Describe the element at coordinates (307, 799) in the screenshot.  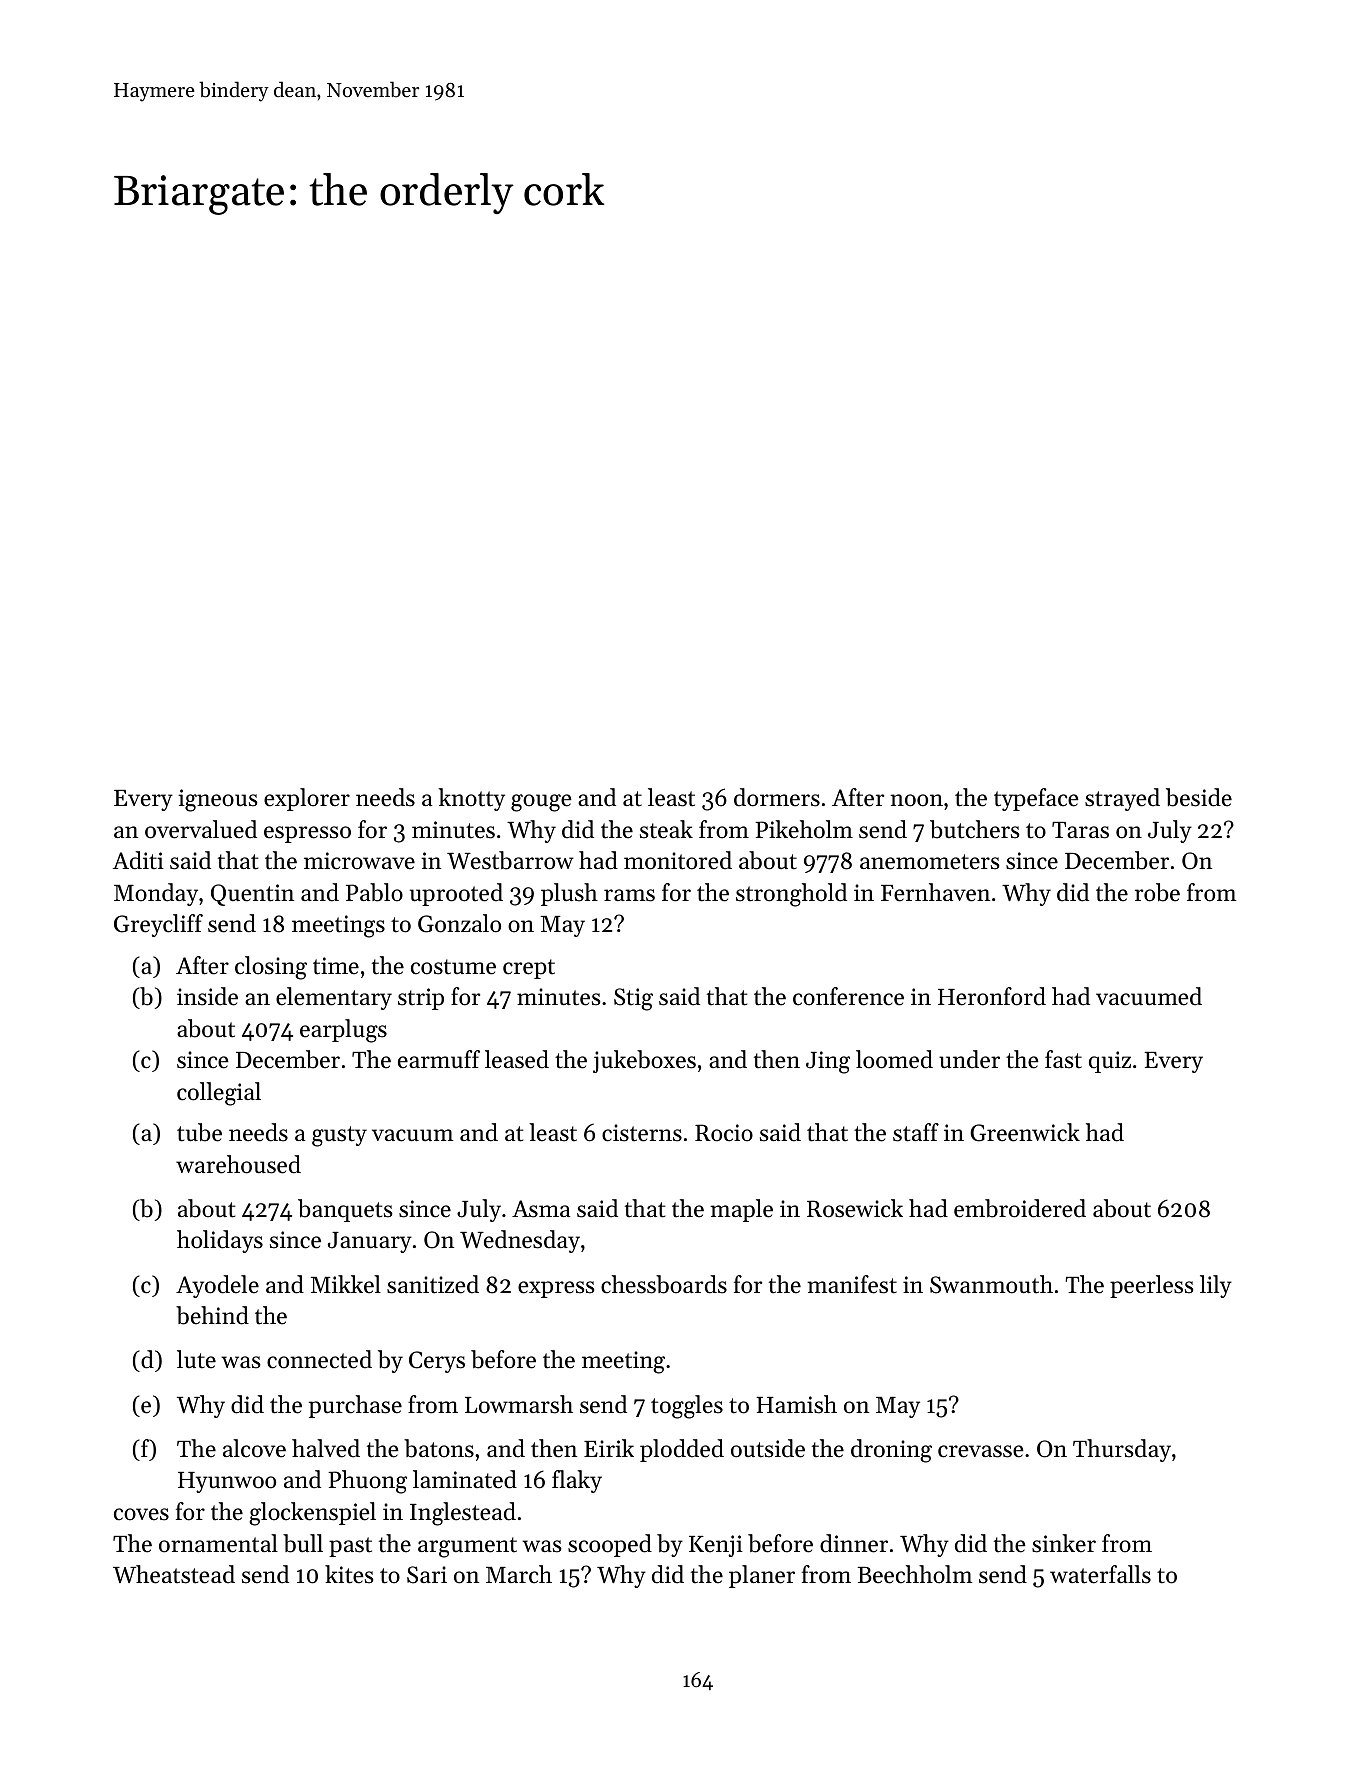
I see `explorer` at that location.
